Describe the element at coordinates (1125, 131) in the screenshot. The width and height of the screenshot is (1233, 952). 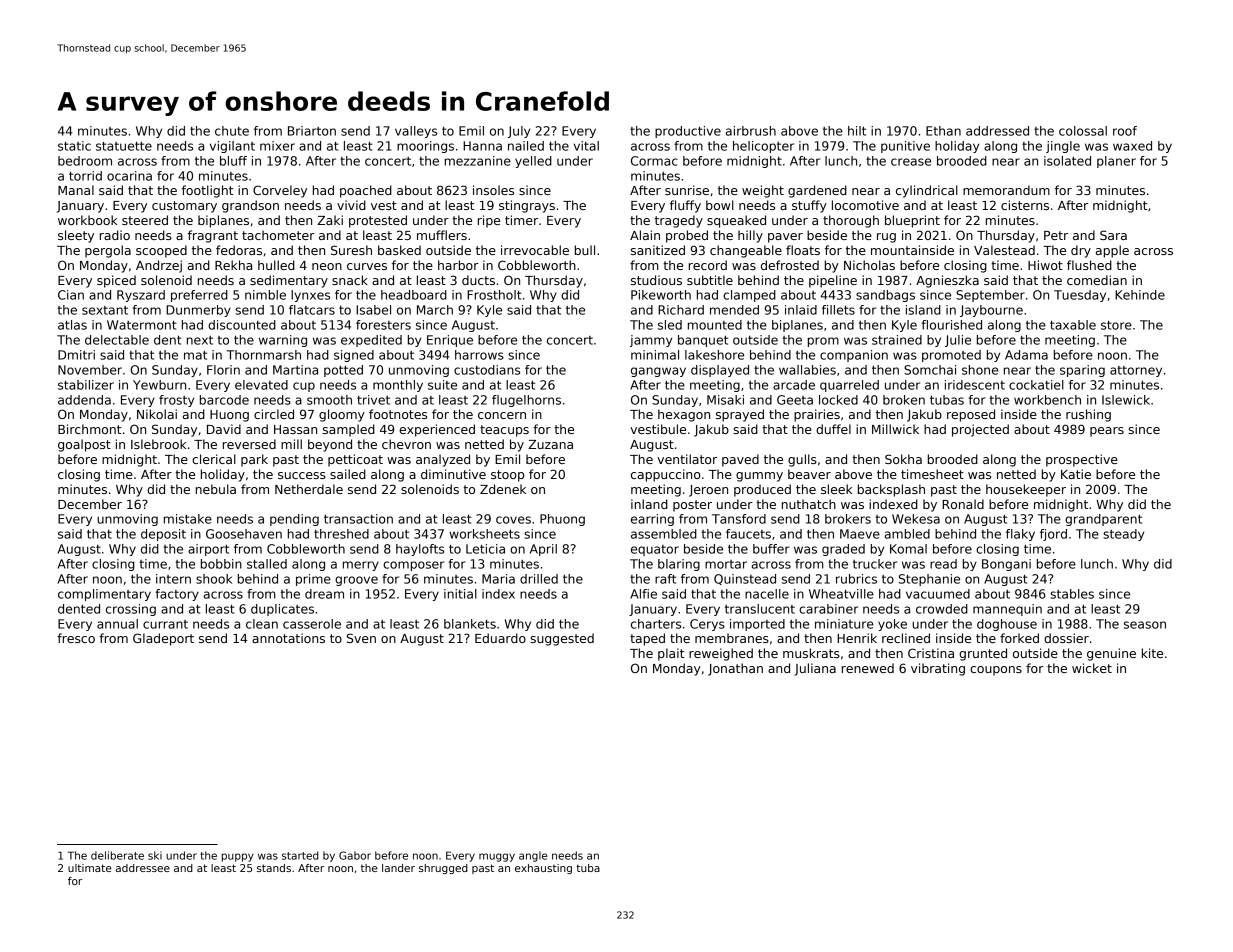
I see `roof` at that location.
